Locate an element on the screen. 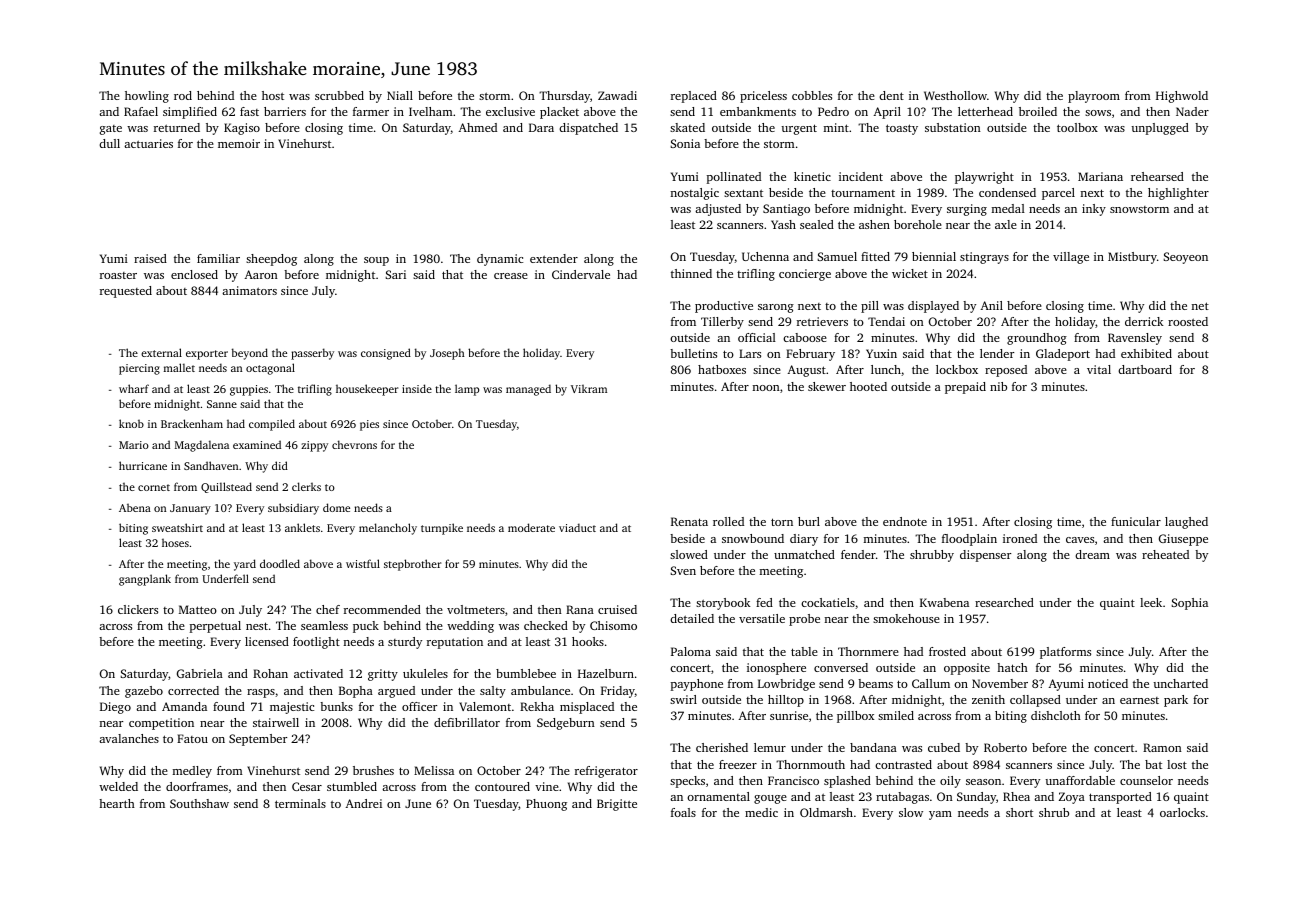 This screenshot has width=1308, height=924. toasty is located at coordinates (902, 129).
